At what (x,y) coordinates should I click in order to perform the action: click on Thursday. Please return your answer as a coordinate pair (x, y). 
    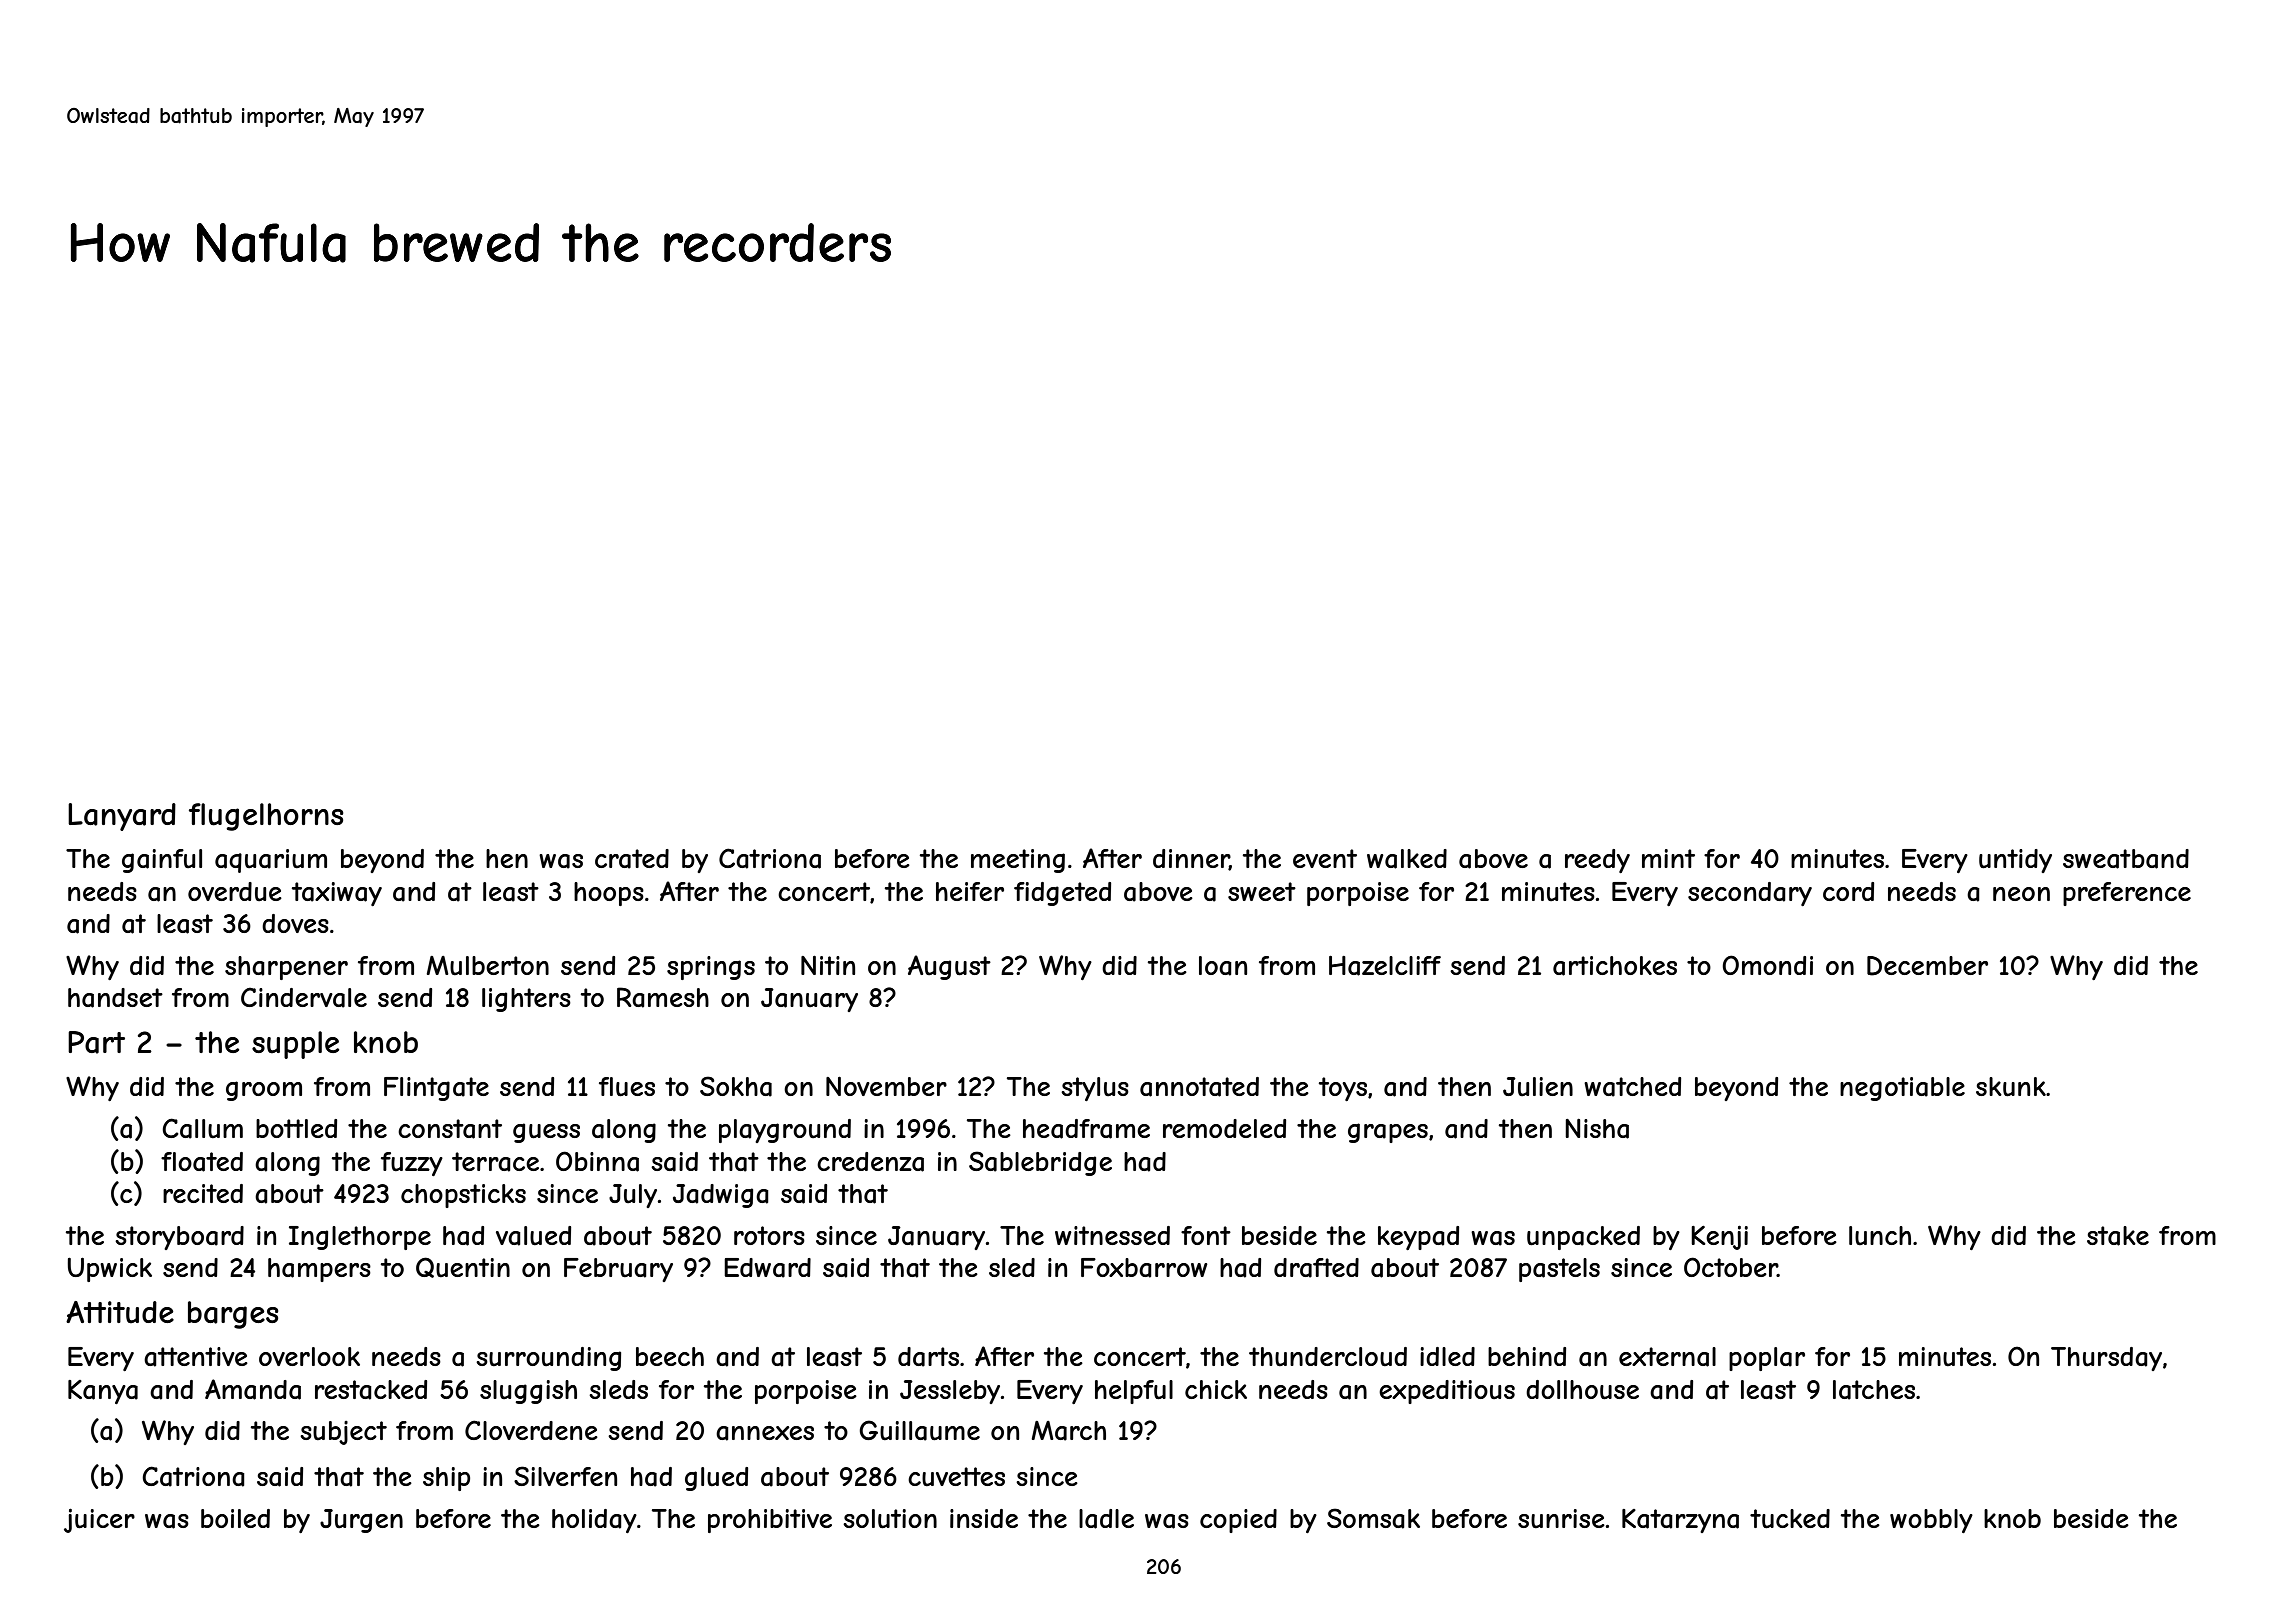
    Looking at the image, I should click on (2106, 1359).
